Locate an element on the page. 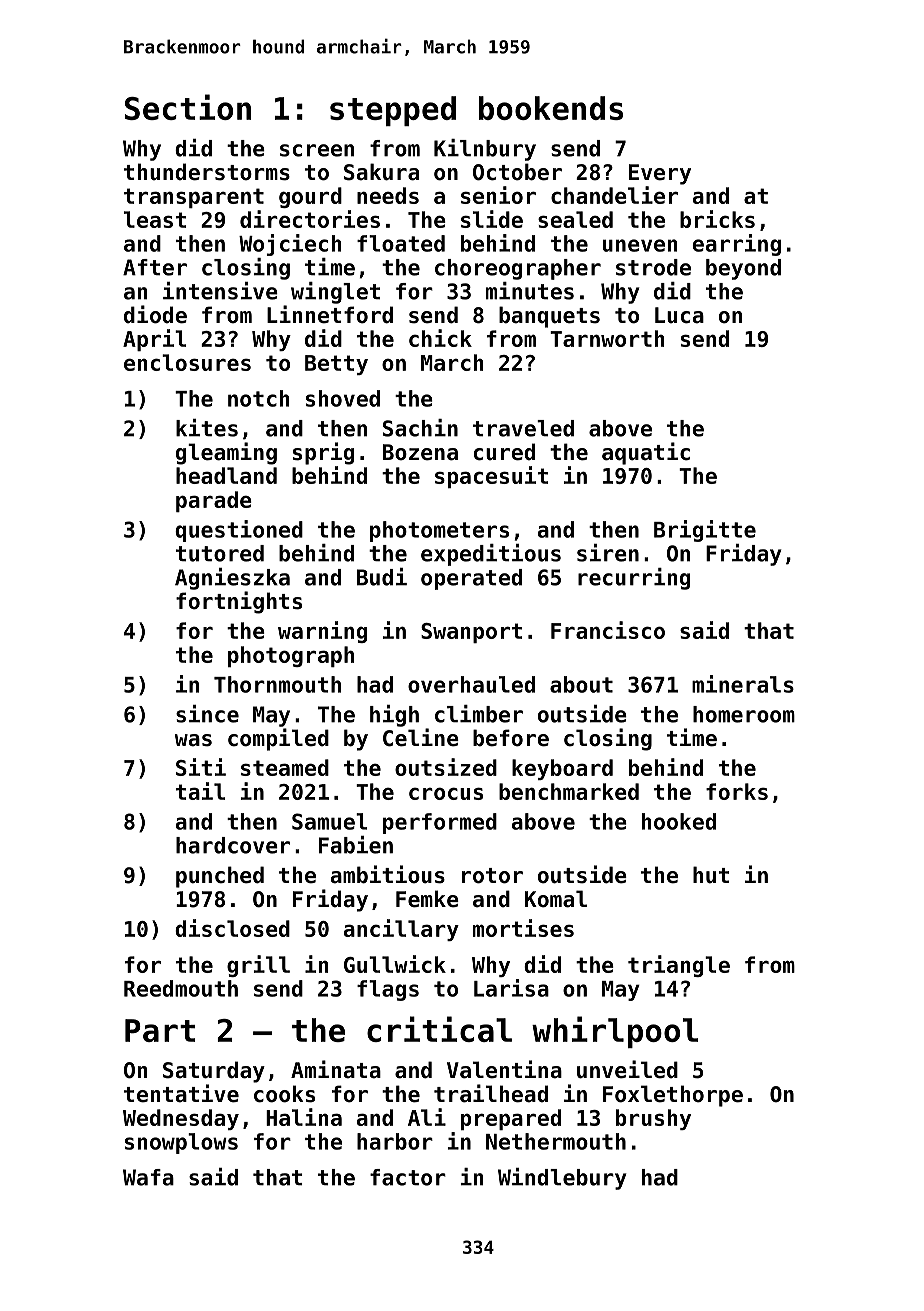  Brigitte is located at coordinates (705, 531).
